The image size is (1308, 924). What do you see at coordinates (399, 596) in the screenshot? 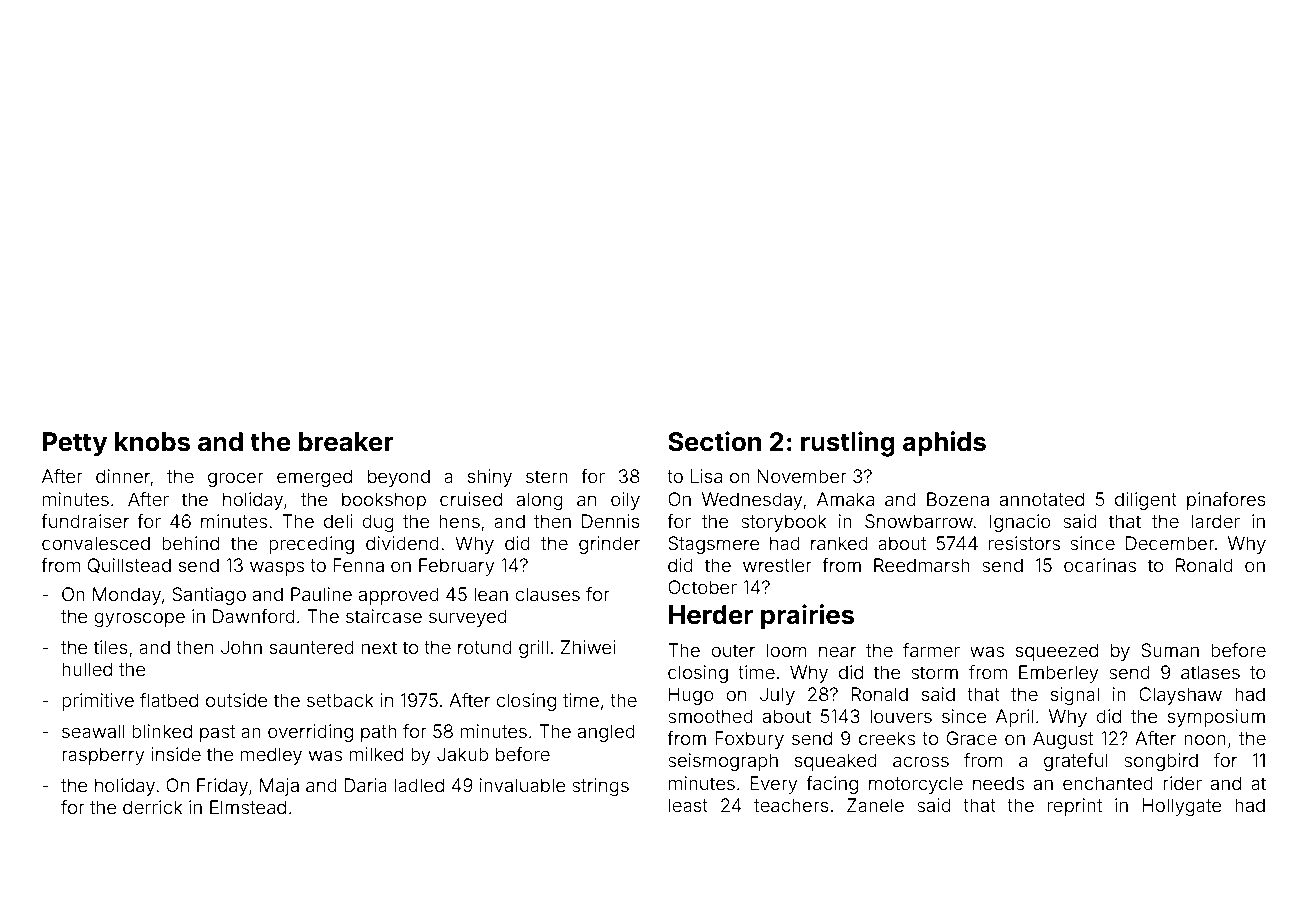
I see `approved` at bounding box center [399, 596].
